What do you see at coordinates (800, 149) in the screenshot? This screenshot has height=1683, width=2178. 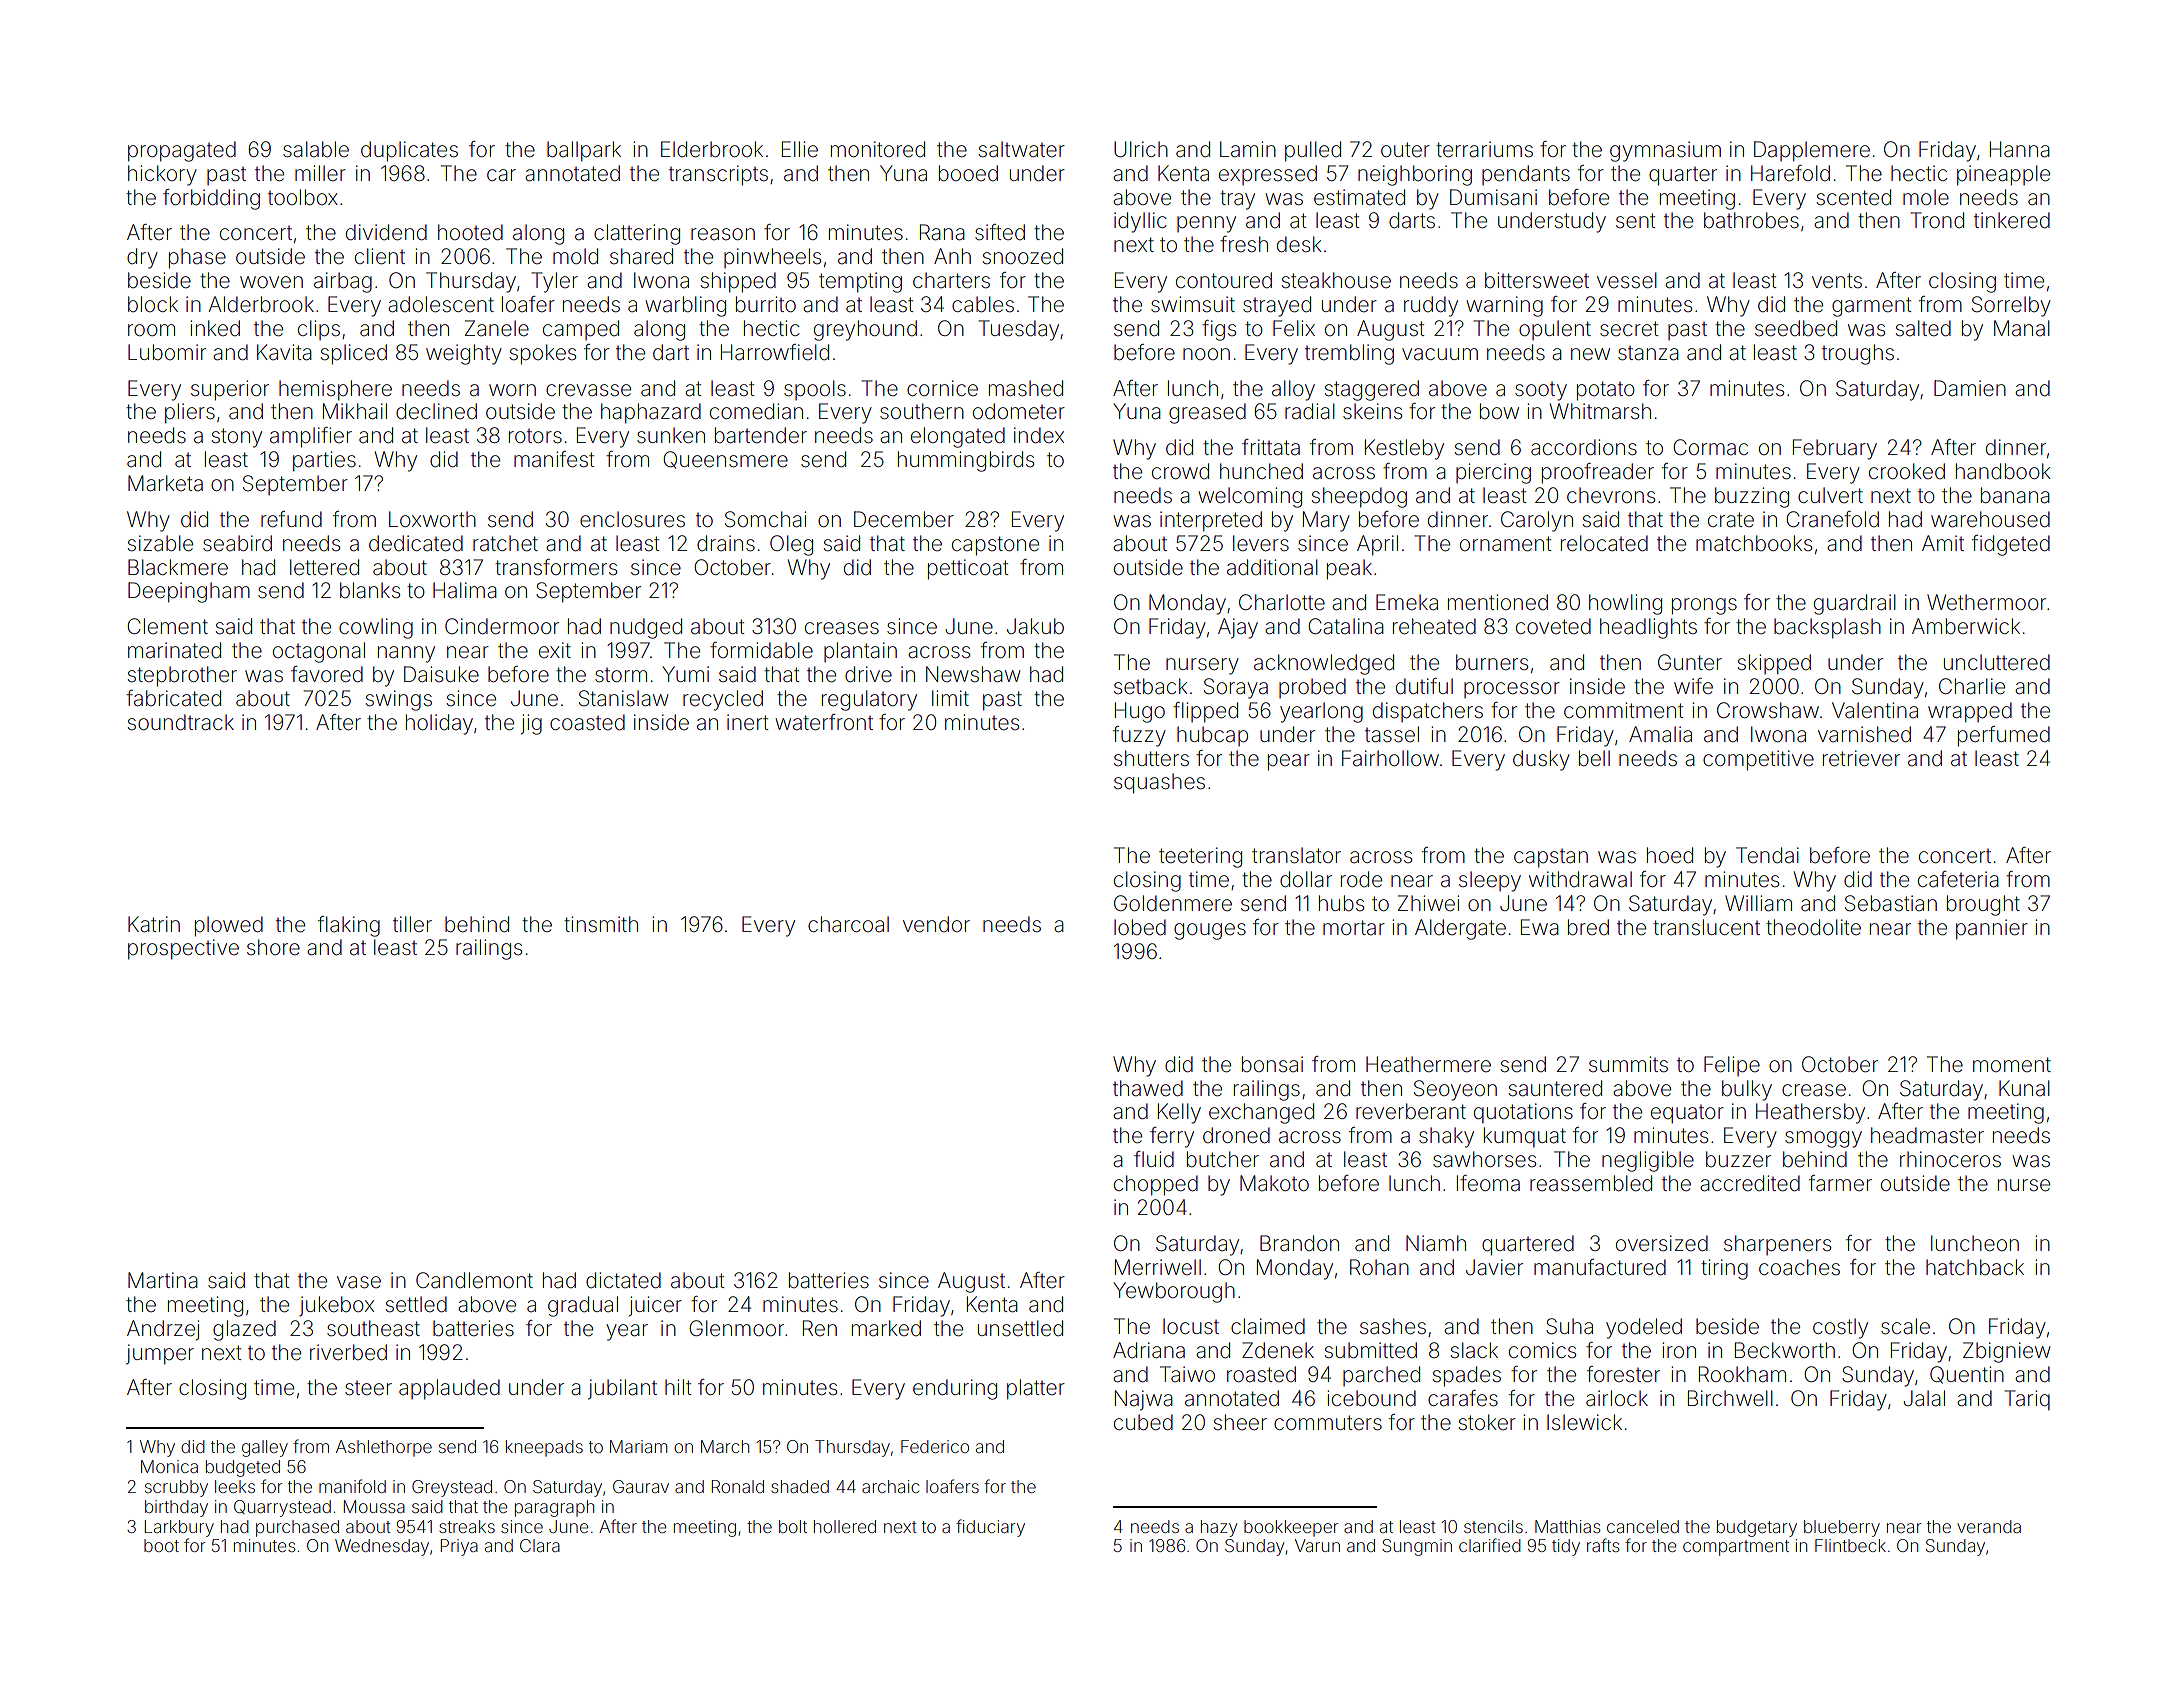 I see `Ellie` at bounding box center [800, 149].
